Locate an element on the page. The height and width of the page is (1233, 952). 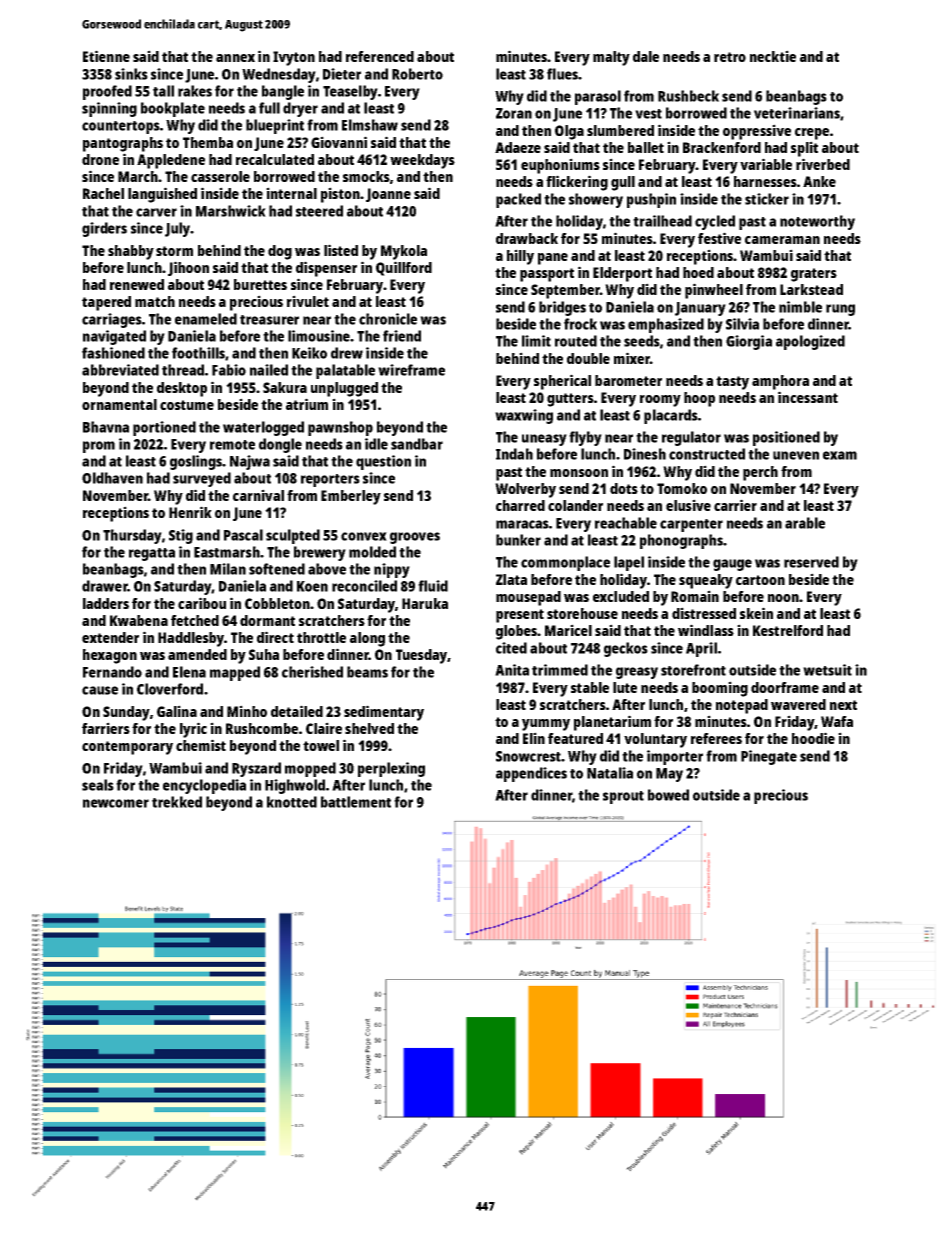
mixer is located at coordinates (632, 358).
